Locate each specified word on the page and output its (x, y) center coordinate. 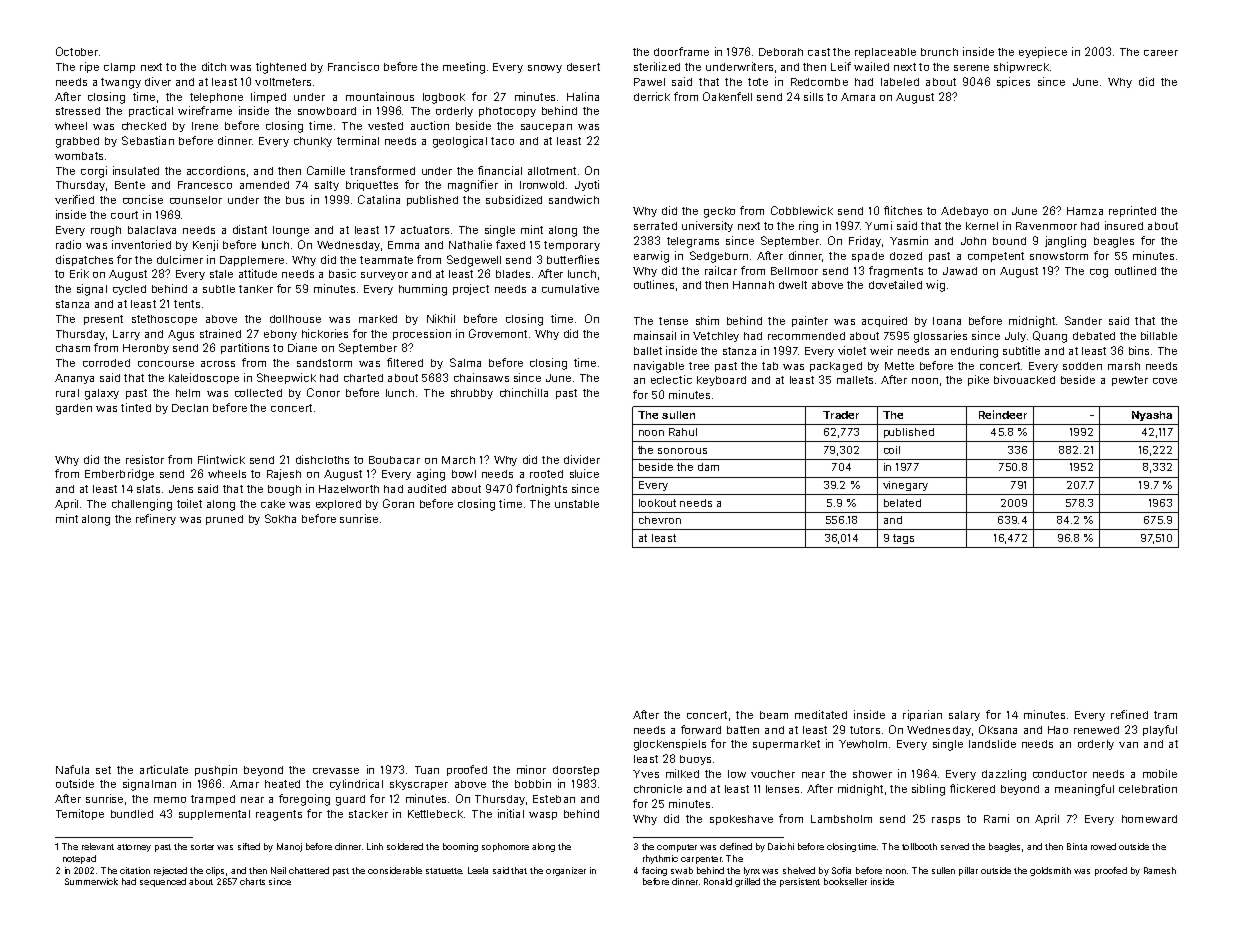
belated (902, 503)
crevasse (336, 771)
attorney (134, 848)
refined (1129, 714)
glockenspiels (670, 745)
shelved (799, 870)
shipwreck (1021, 67)
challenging (142, 505)
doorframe (681, 51)
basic (342, 273)
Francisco (353, 66)
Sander (1083, 320)
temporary (572, 246)
